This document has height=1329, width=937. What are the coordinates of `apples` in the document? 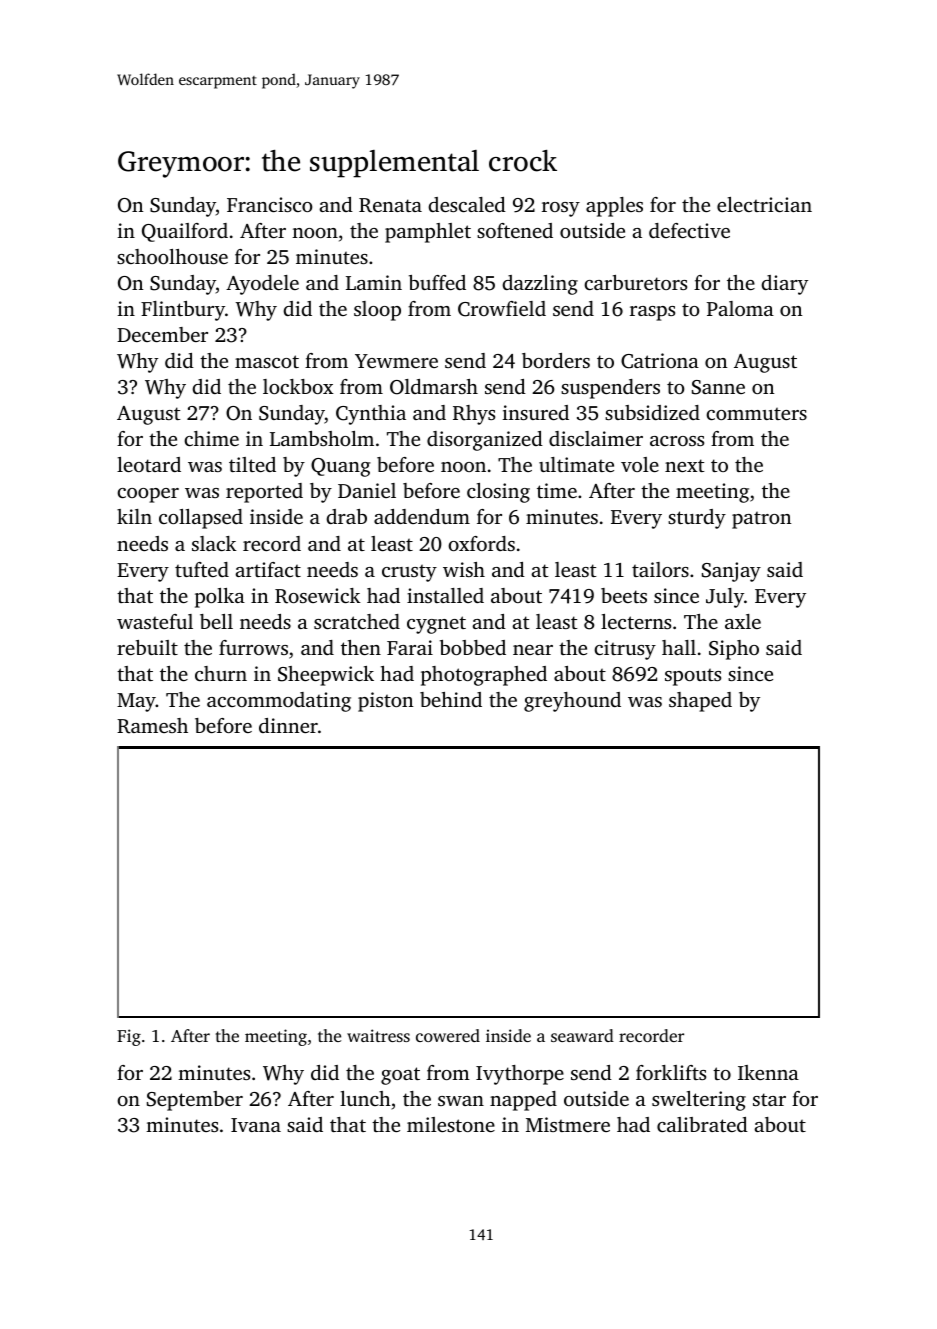 It's located at (614, 207).
